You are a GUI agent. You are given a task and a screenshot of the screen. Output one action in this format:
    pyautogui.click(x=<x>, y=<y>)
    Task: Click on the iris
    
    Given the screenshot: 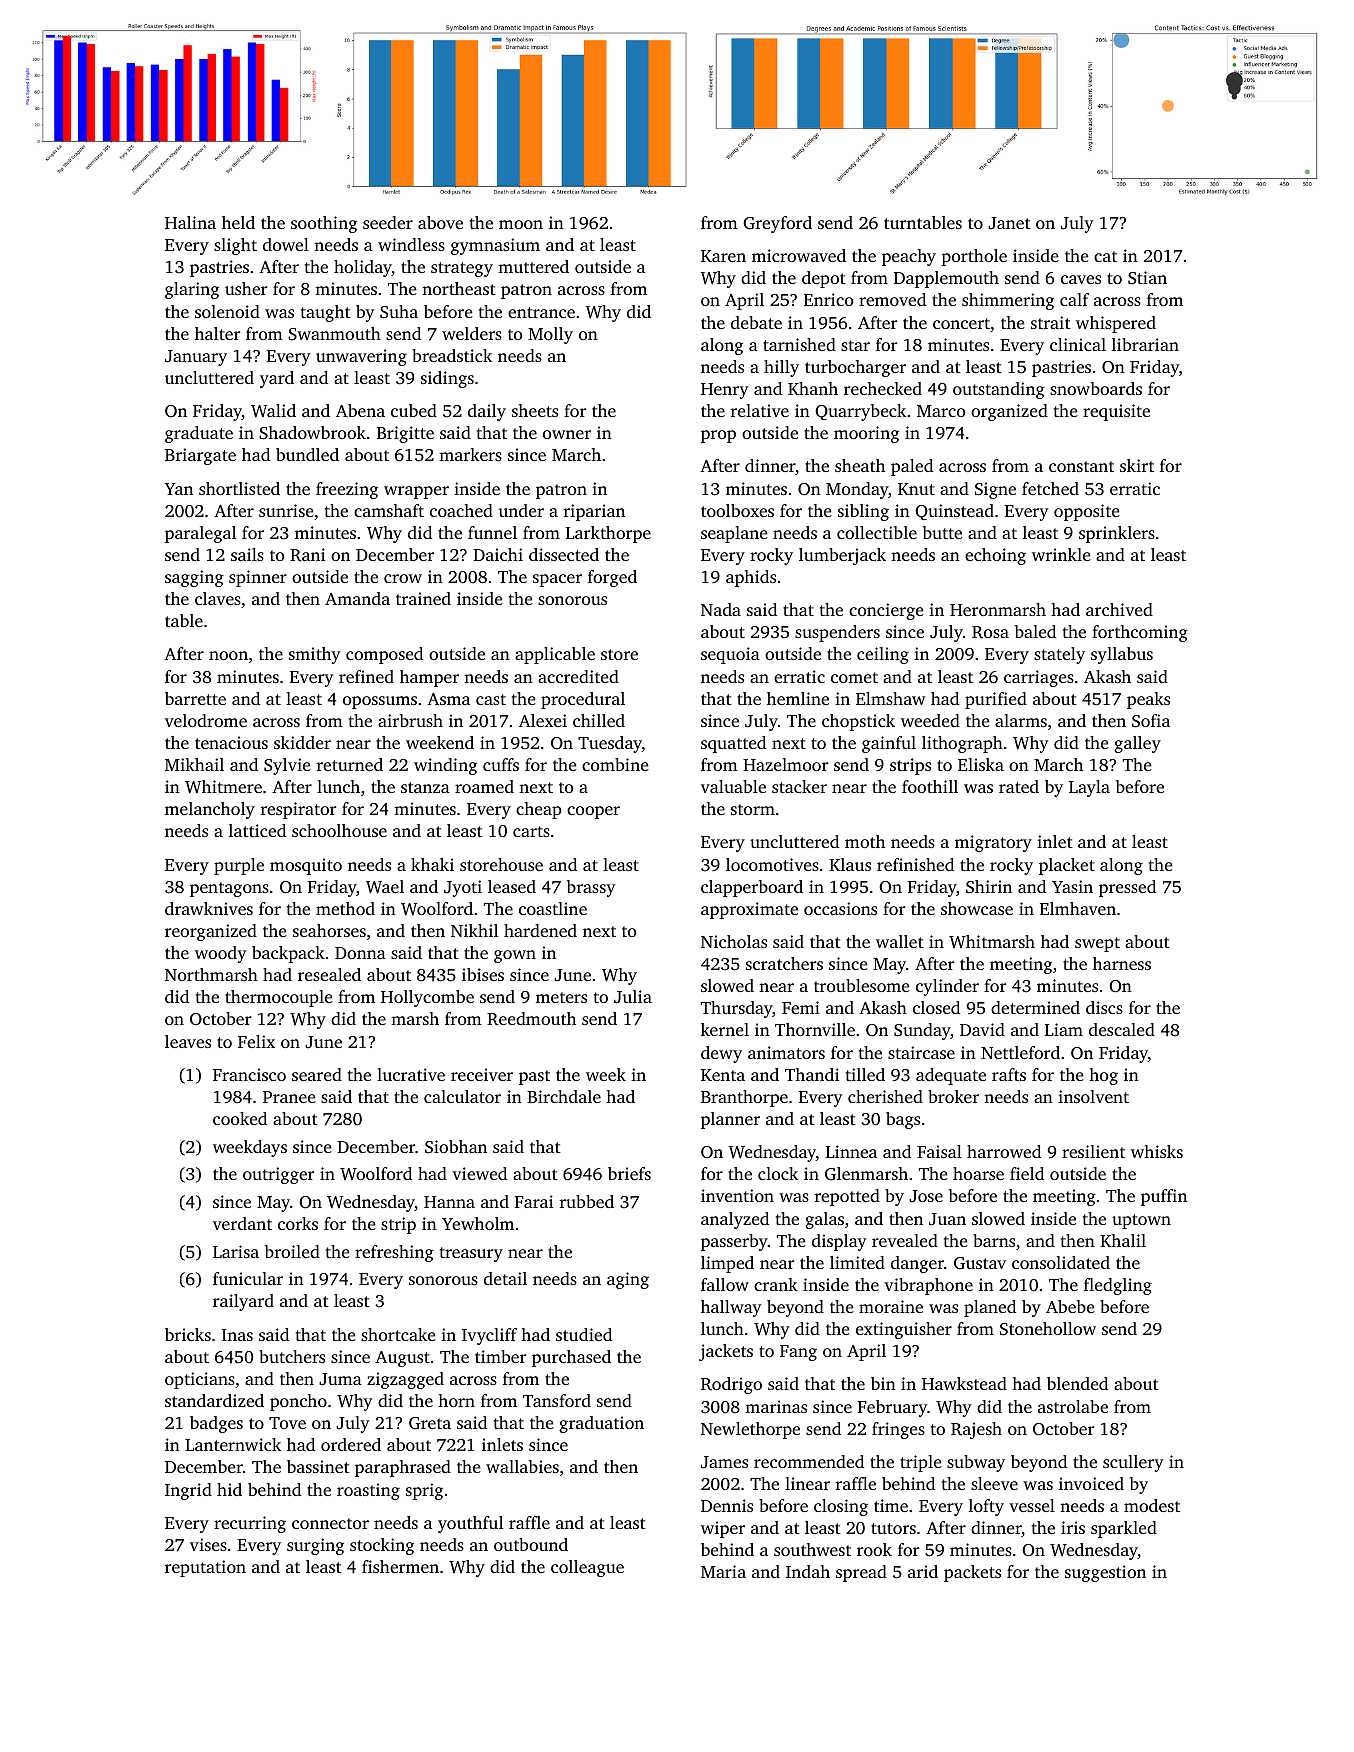 What is the action you would take?
    pyautogui.click(x=1073, y=1527)
